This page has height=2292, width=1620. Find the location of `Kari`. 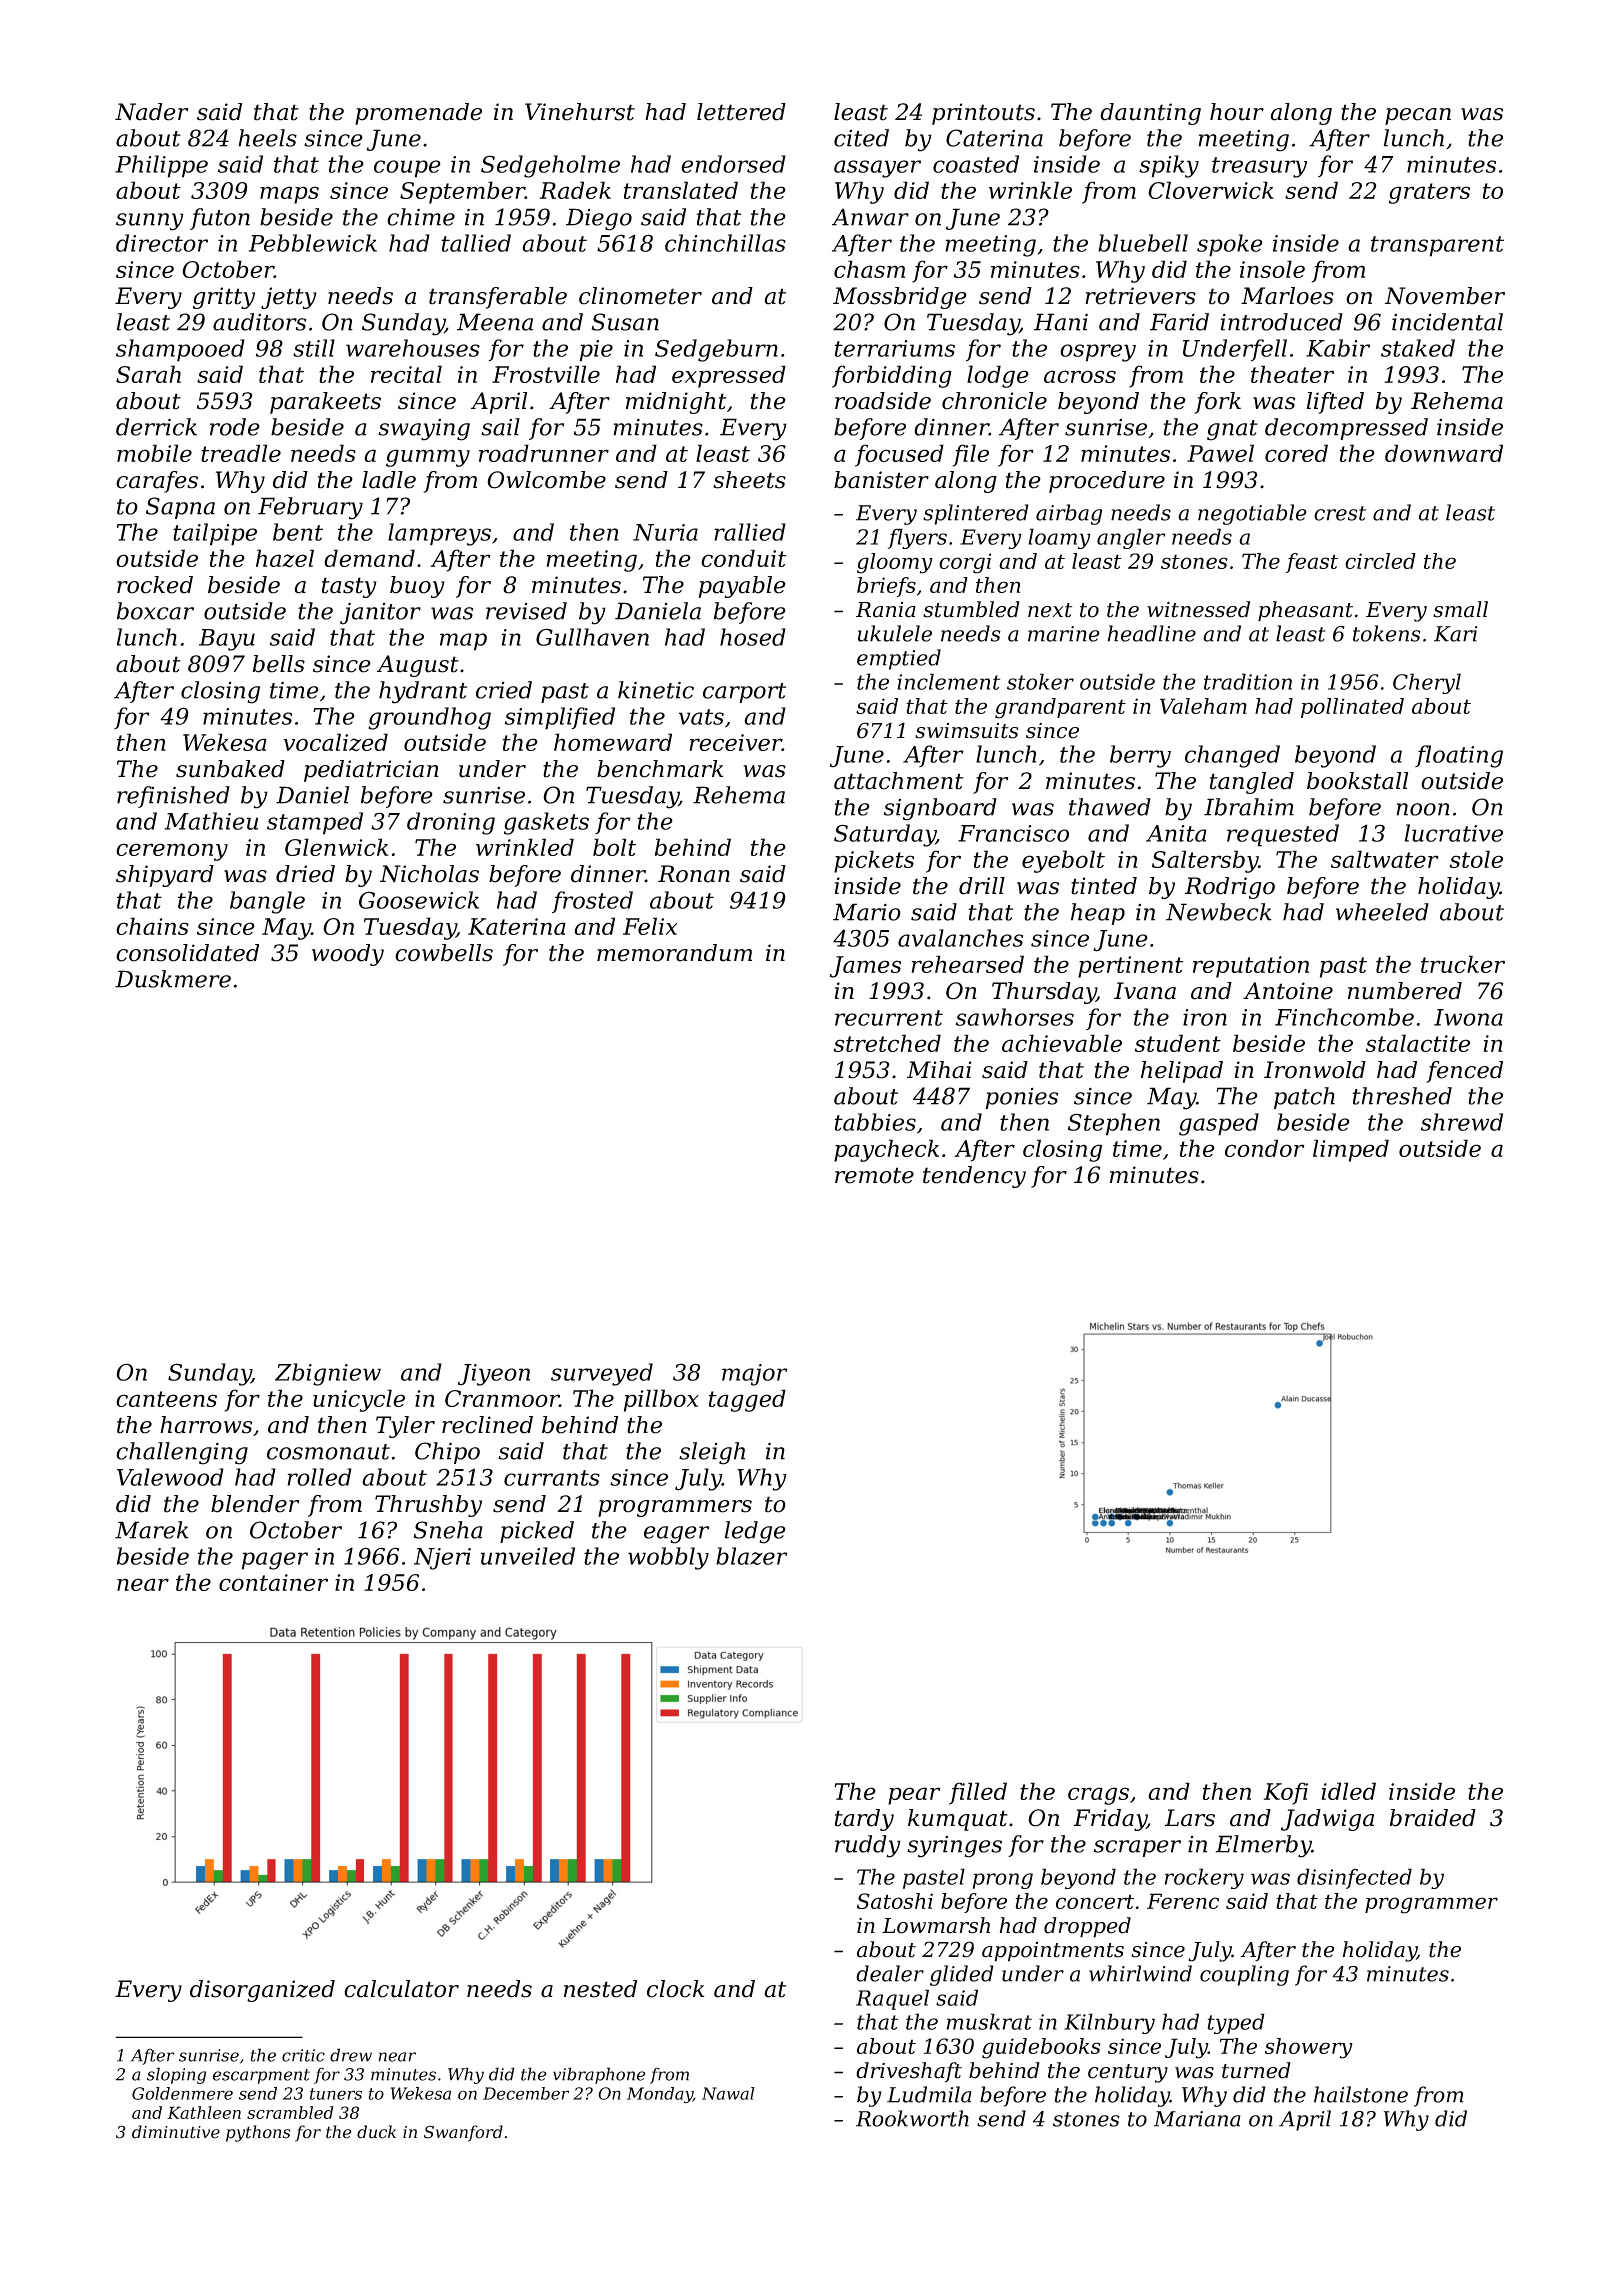

Kari is located at coordinates (1455, 634).
